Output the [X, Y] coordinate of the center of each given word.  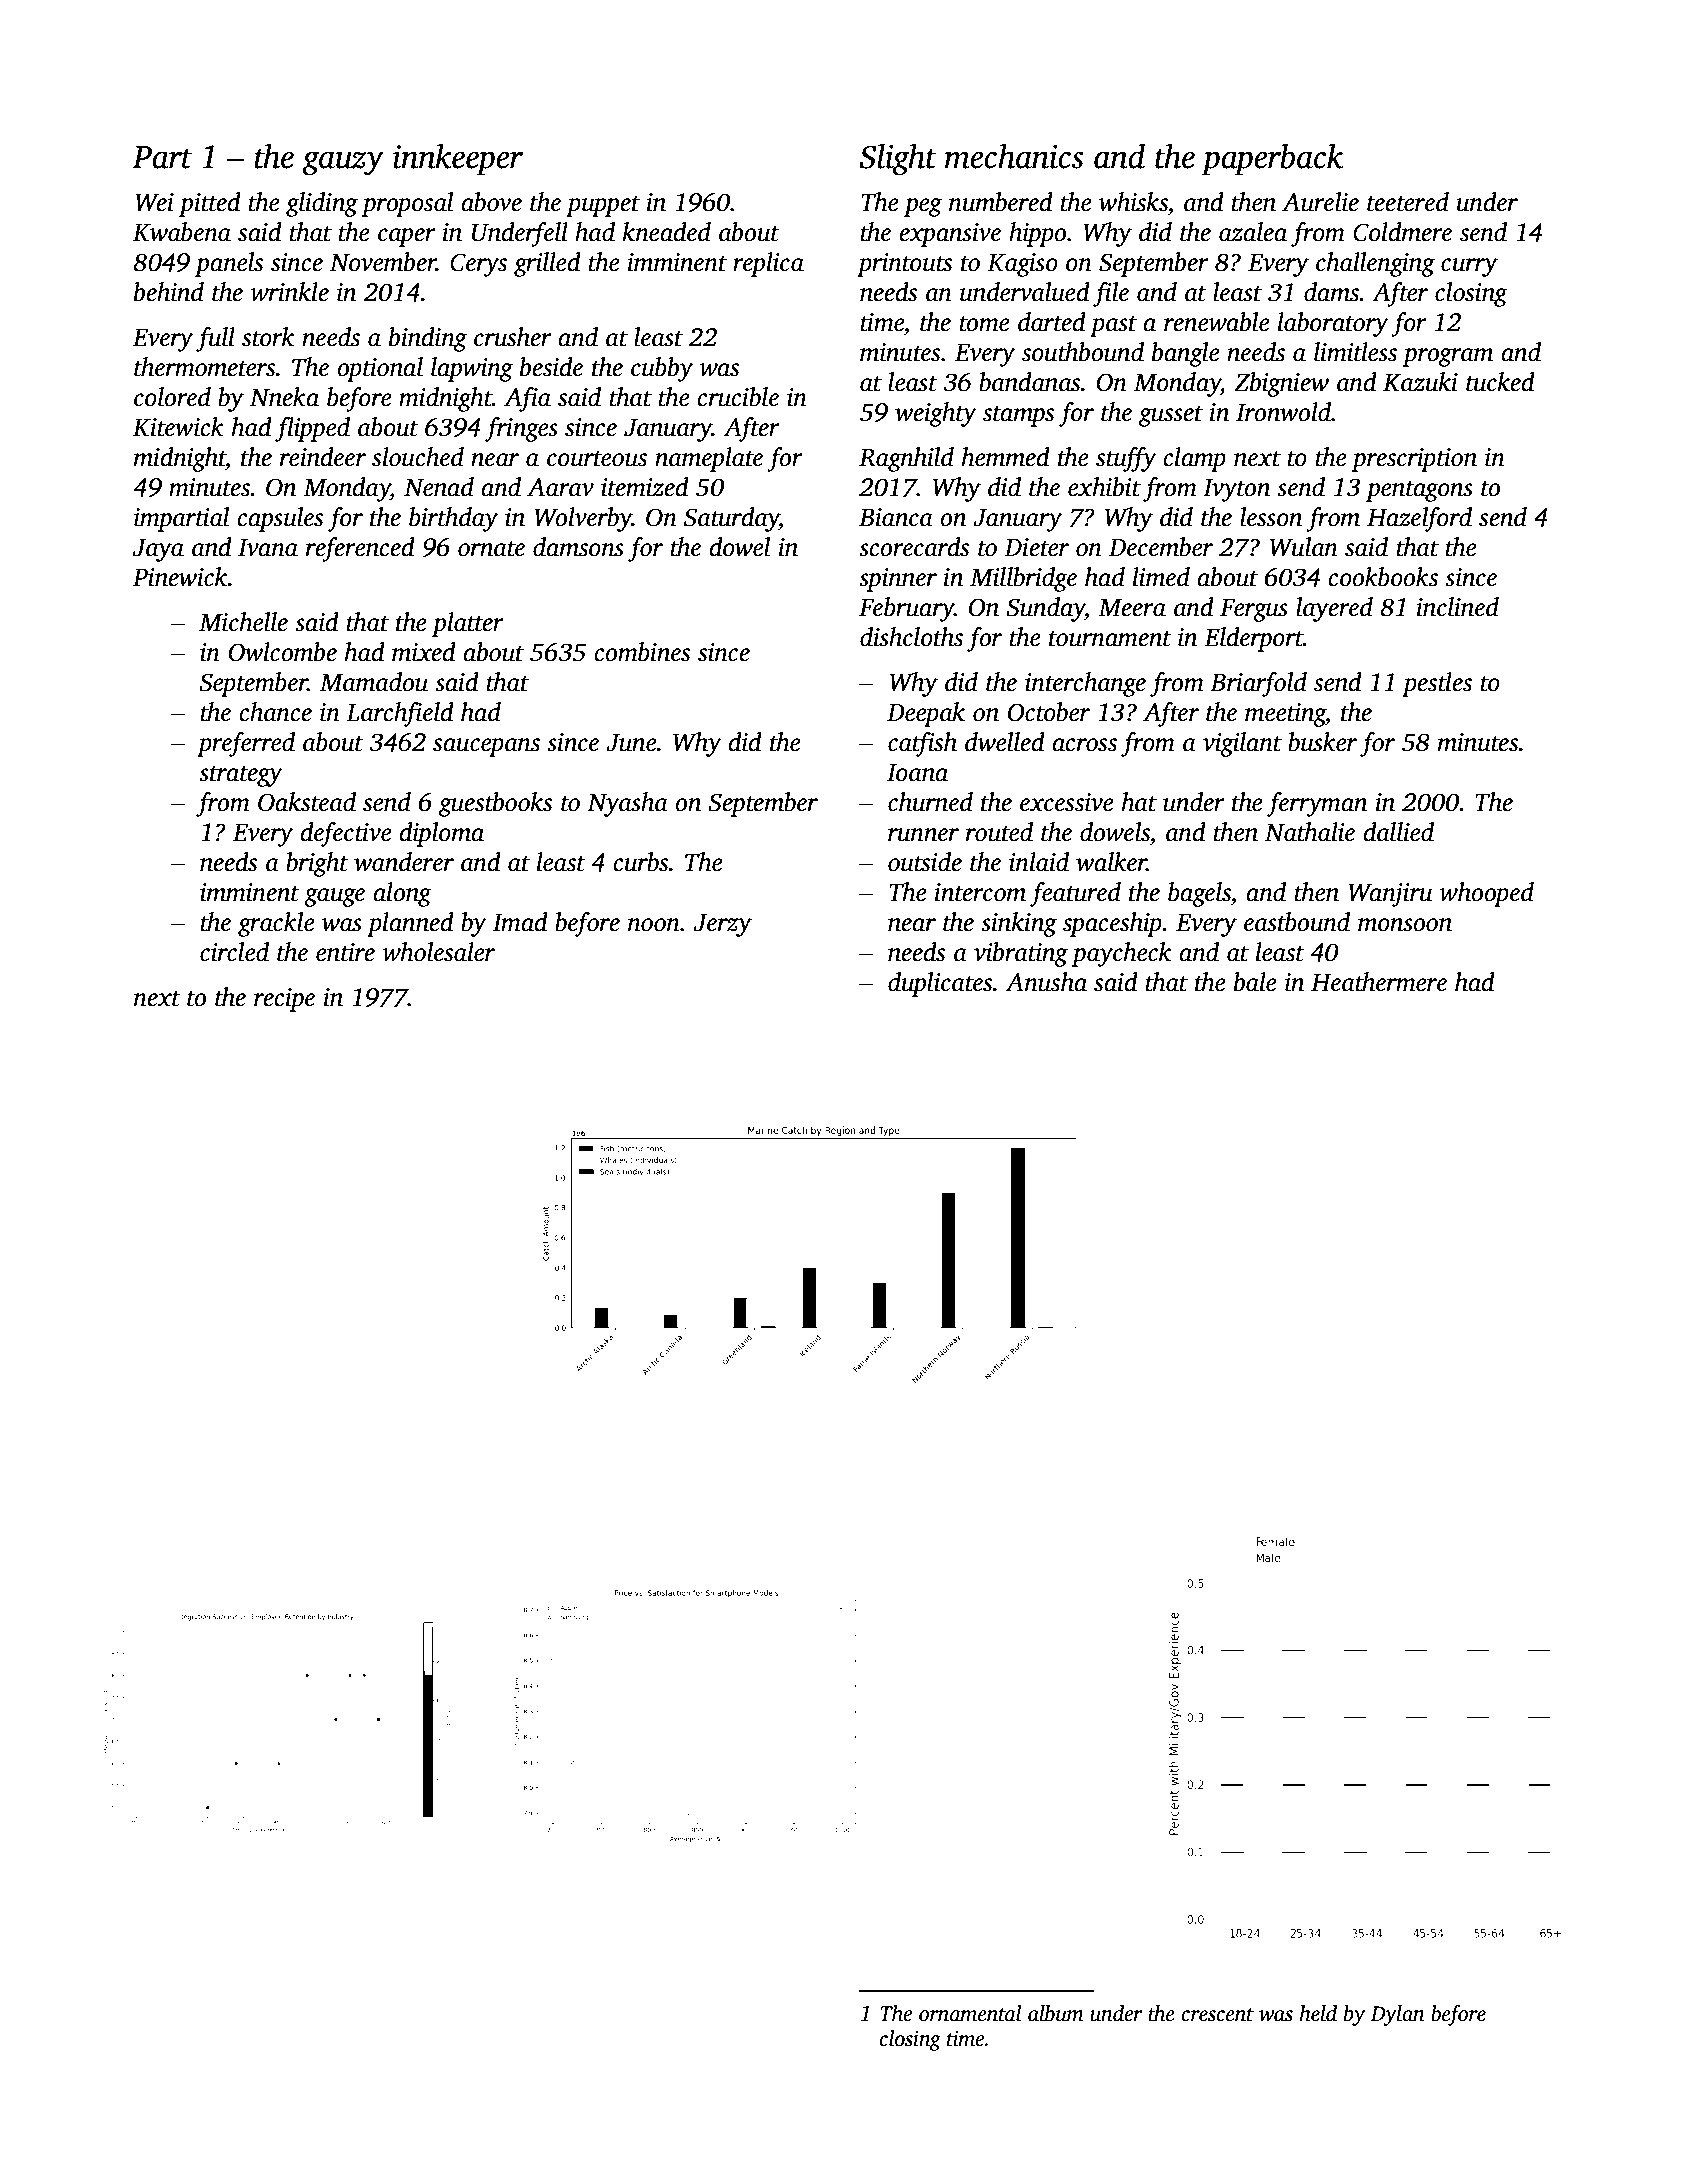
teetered [1408, 202]
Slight [898, 160]
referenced [360, 549]
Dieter [1036, 547]
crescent [1217, 2015]
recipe [284, 1000]
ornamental [970, 2013]
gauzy [343, 163]
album [1056, 2013]
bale [1255, 982]
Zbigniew [1281, 384]
